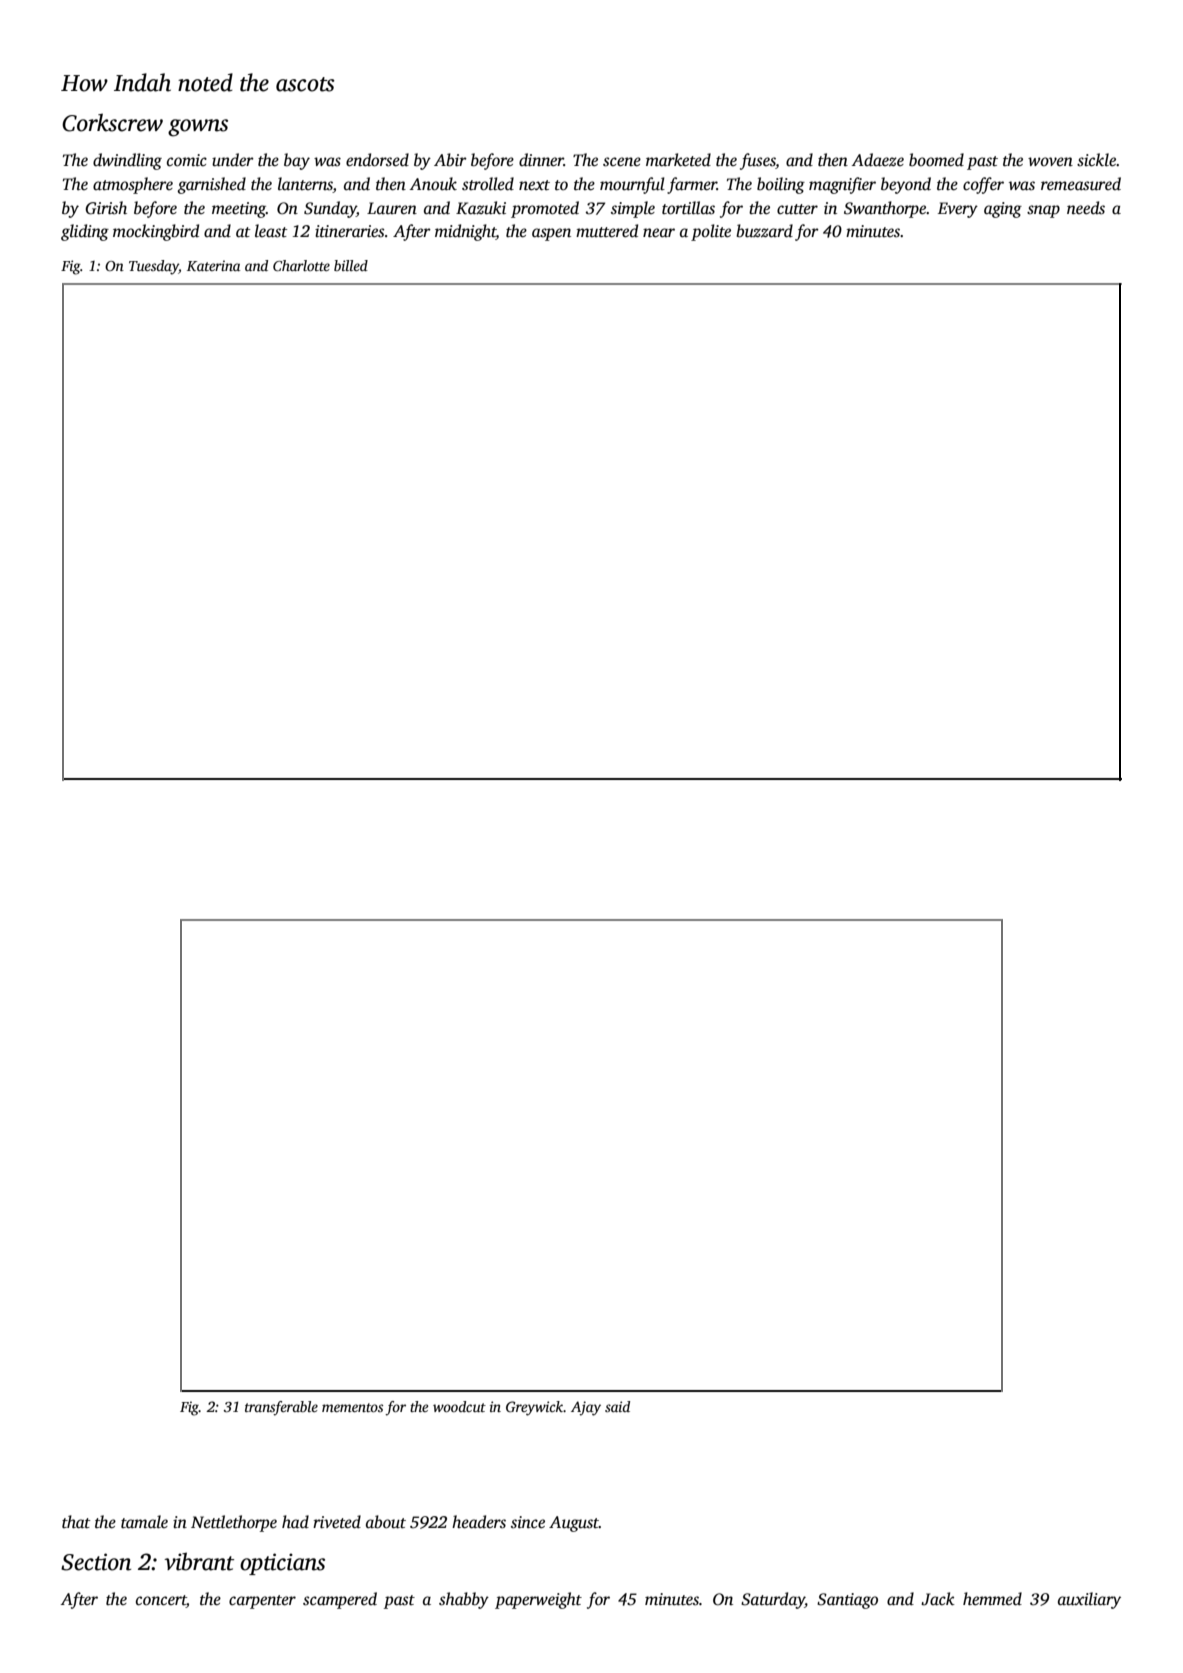 The image size is (1183, 1673). What do you see at coordinates (617, 1406) in the page?
I see `said` at bounding box center [617, 1406].
